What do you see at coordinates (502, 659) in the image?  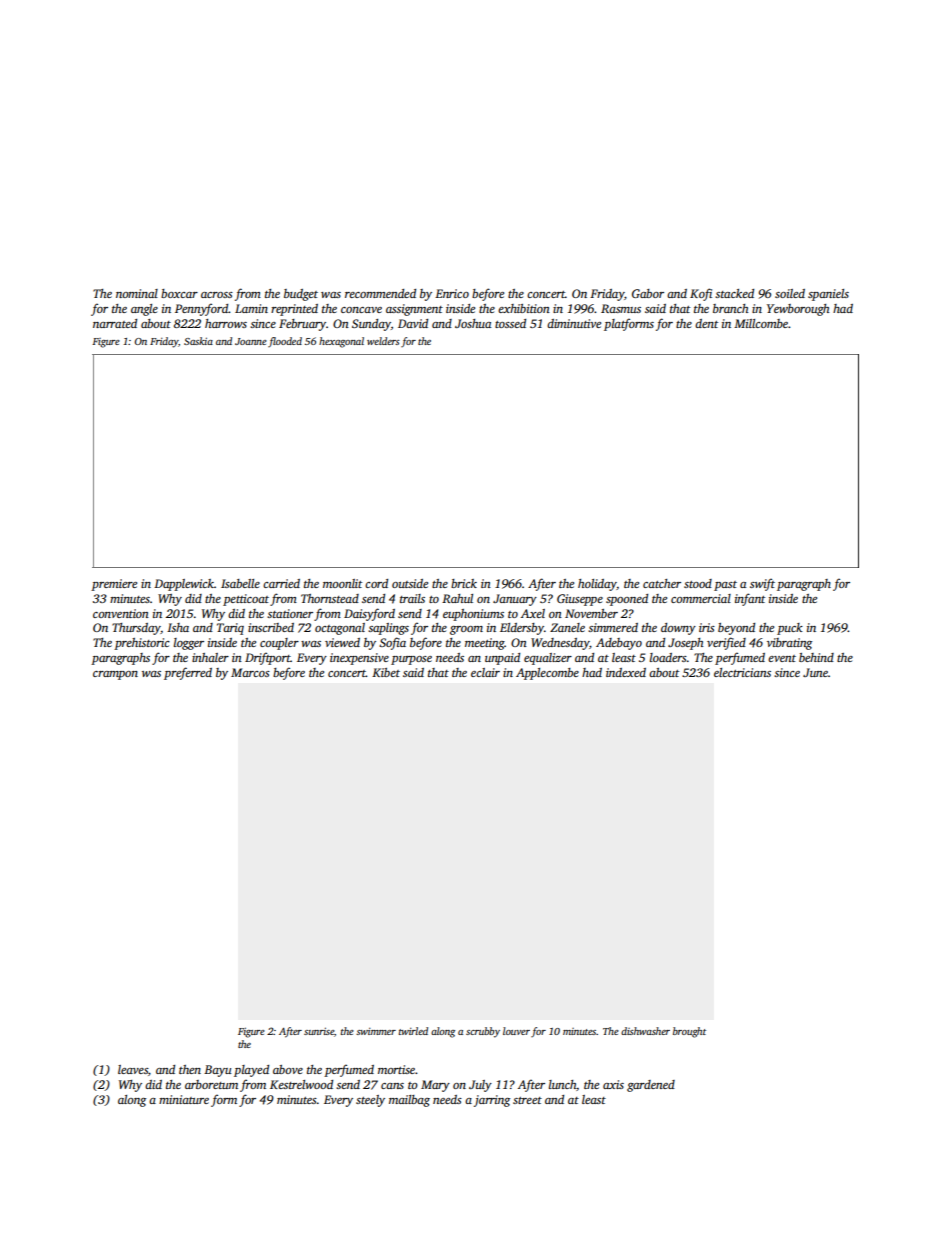 I see `unpaid` at bounding box center [502, 659].
